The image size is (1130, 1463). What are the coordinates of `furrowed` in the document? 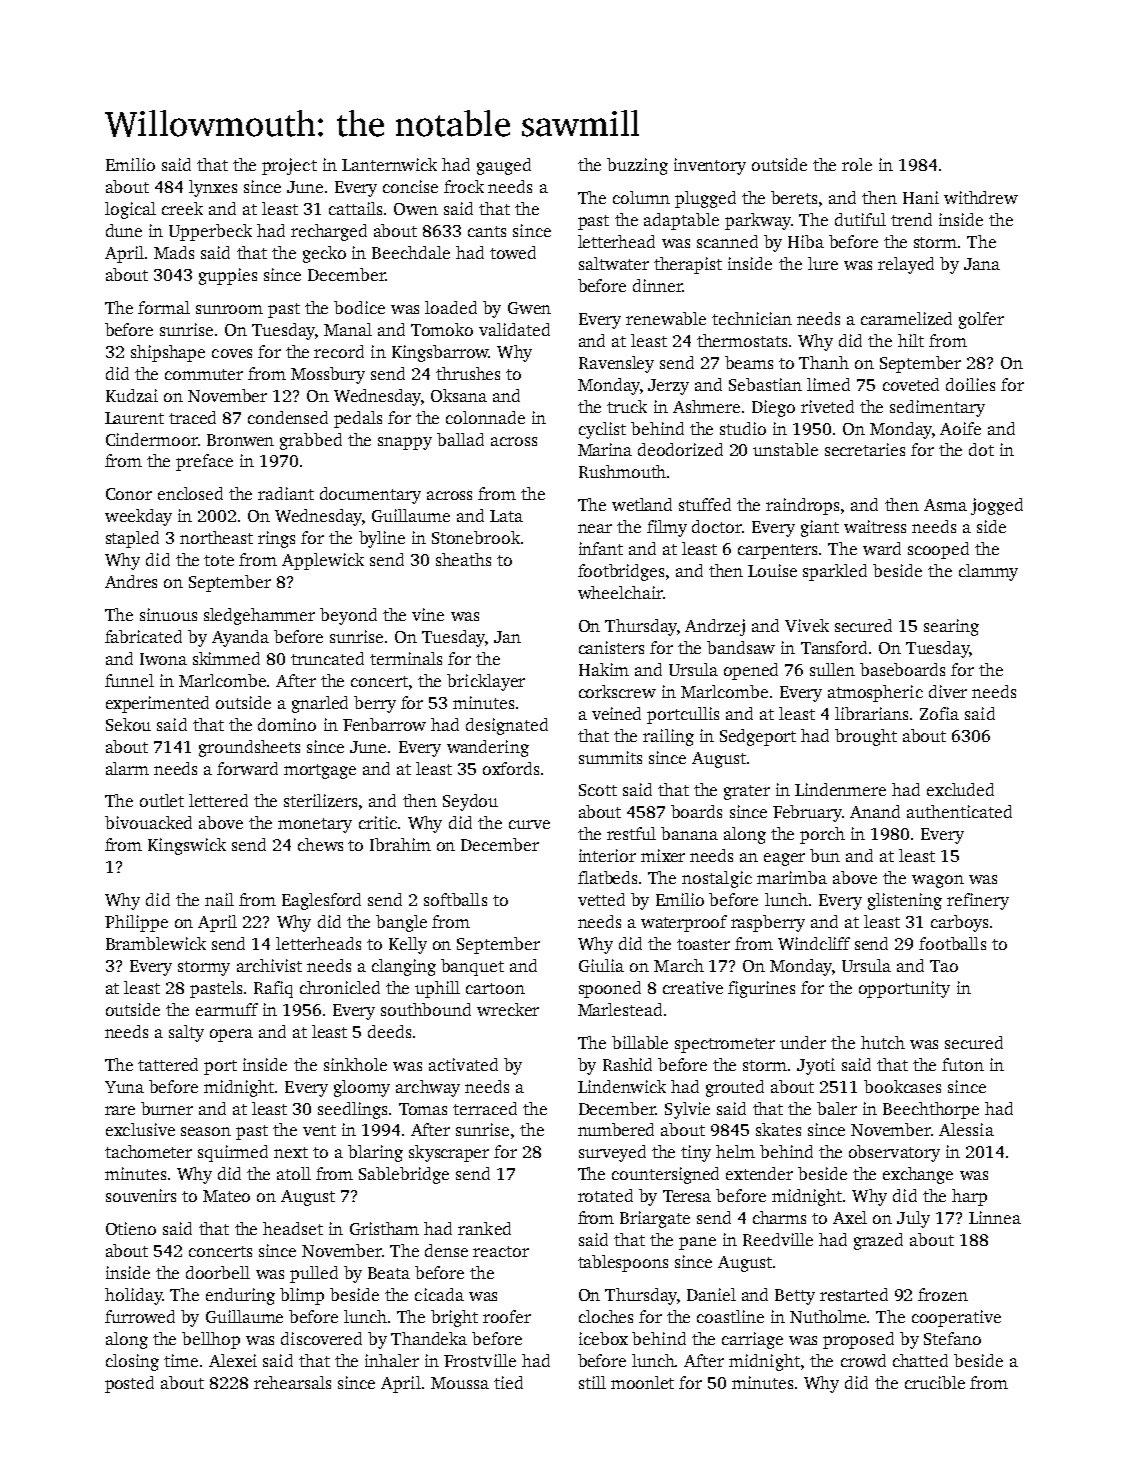 It's located at (140, 1316).
